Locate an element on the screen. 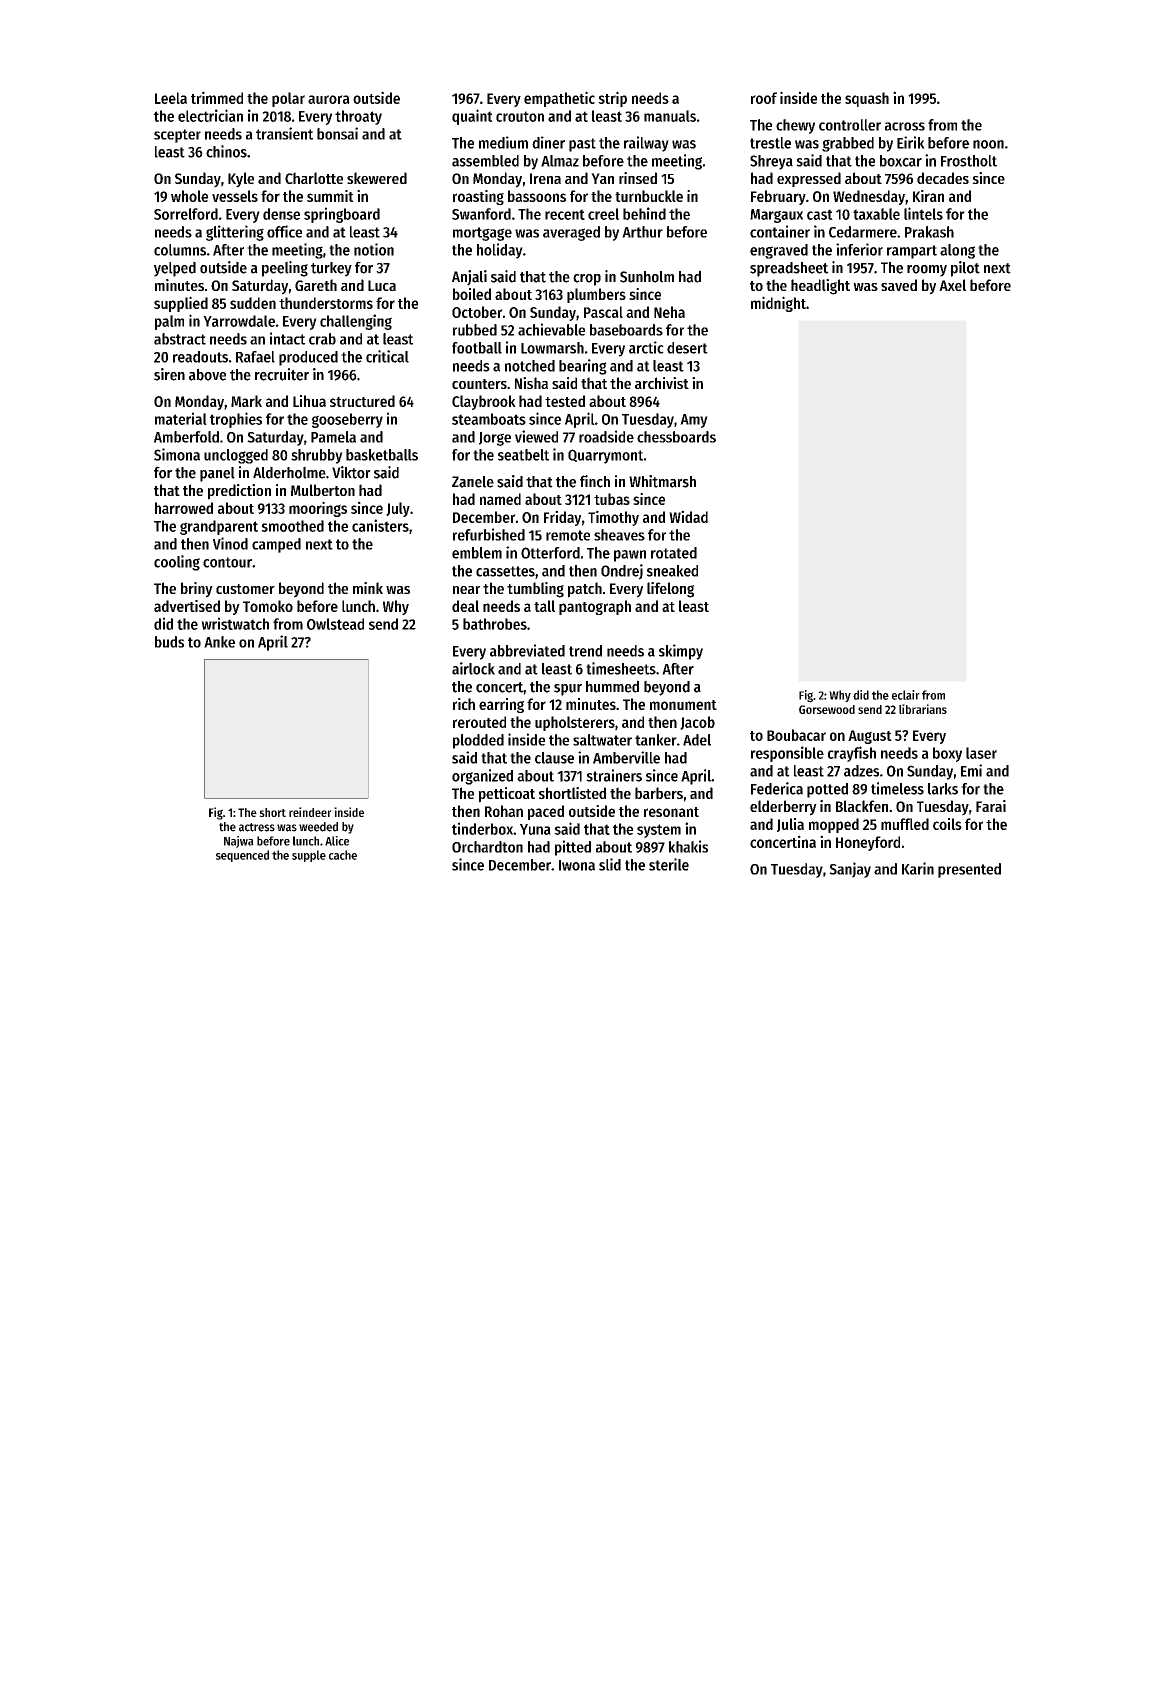 This screenshot has width=1169, height=1692. scepter is located at coordinates (177, 136).
